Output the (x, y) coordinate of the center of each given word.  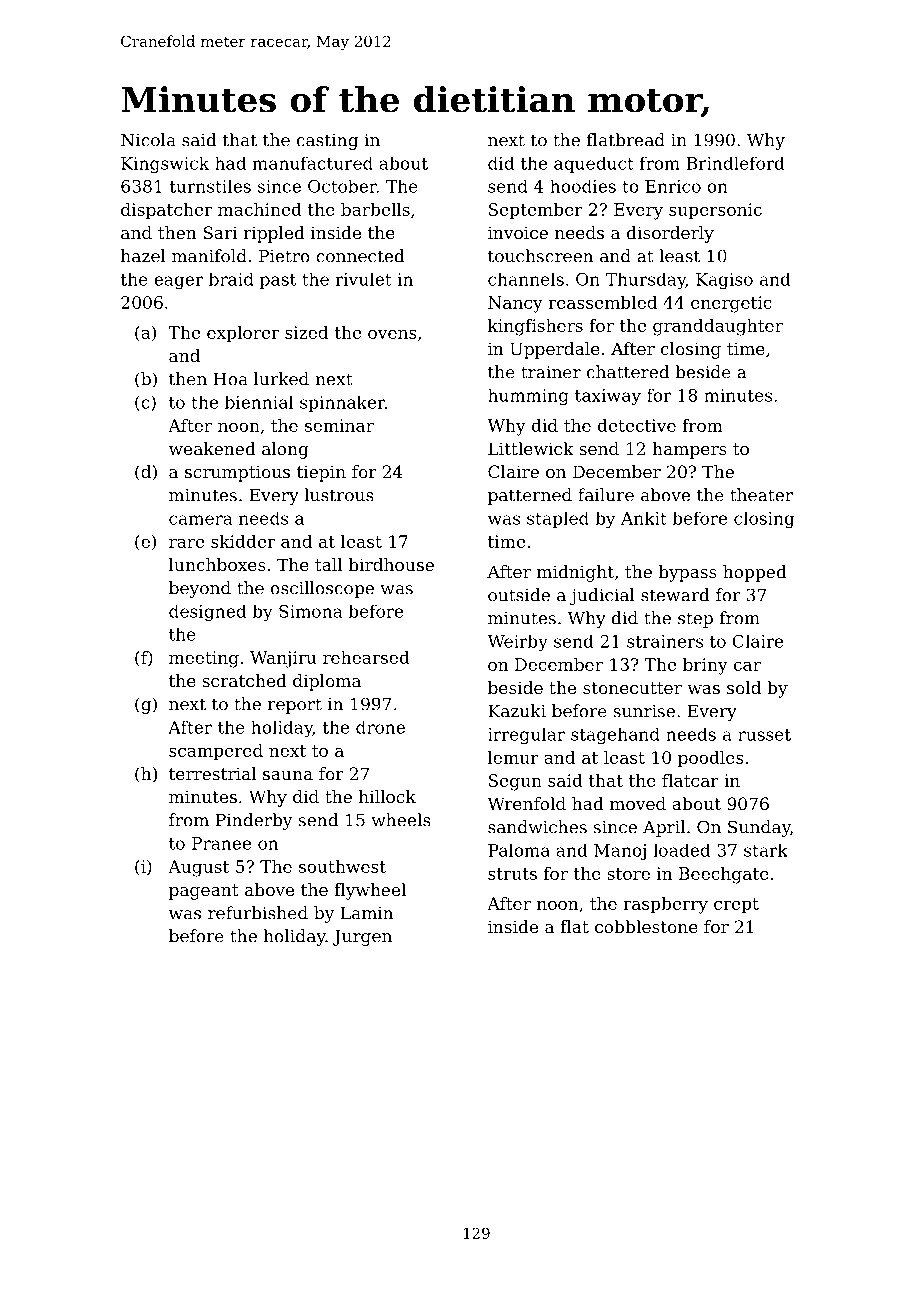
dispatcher (166, 211)
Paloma (519, 850)
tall (328, 564)
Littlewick (531, 448)
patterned (530, 496)
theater (761, 495)
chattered (628, 372)
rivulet (363, 279)
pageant (204, 892)
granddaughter (718, 327)
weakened (212, 448)
